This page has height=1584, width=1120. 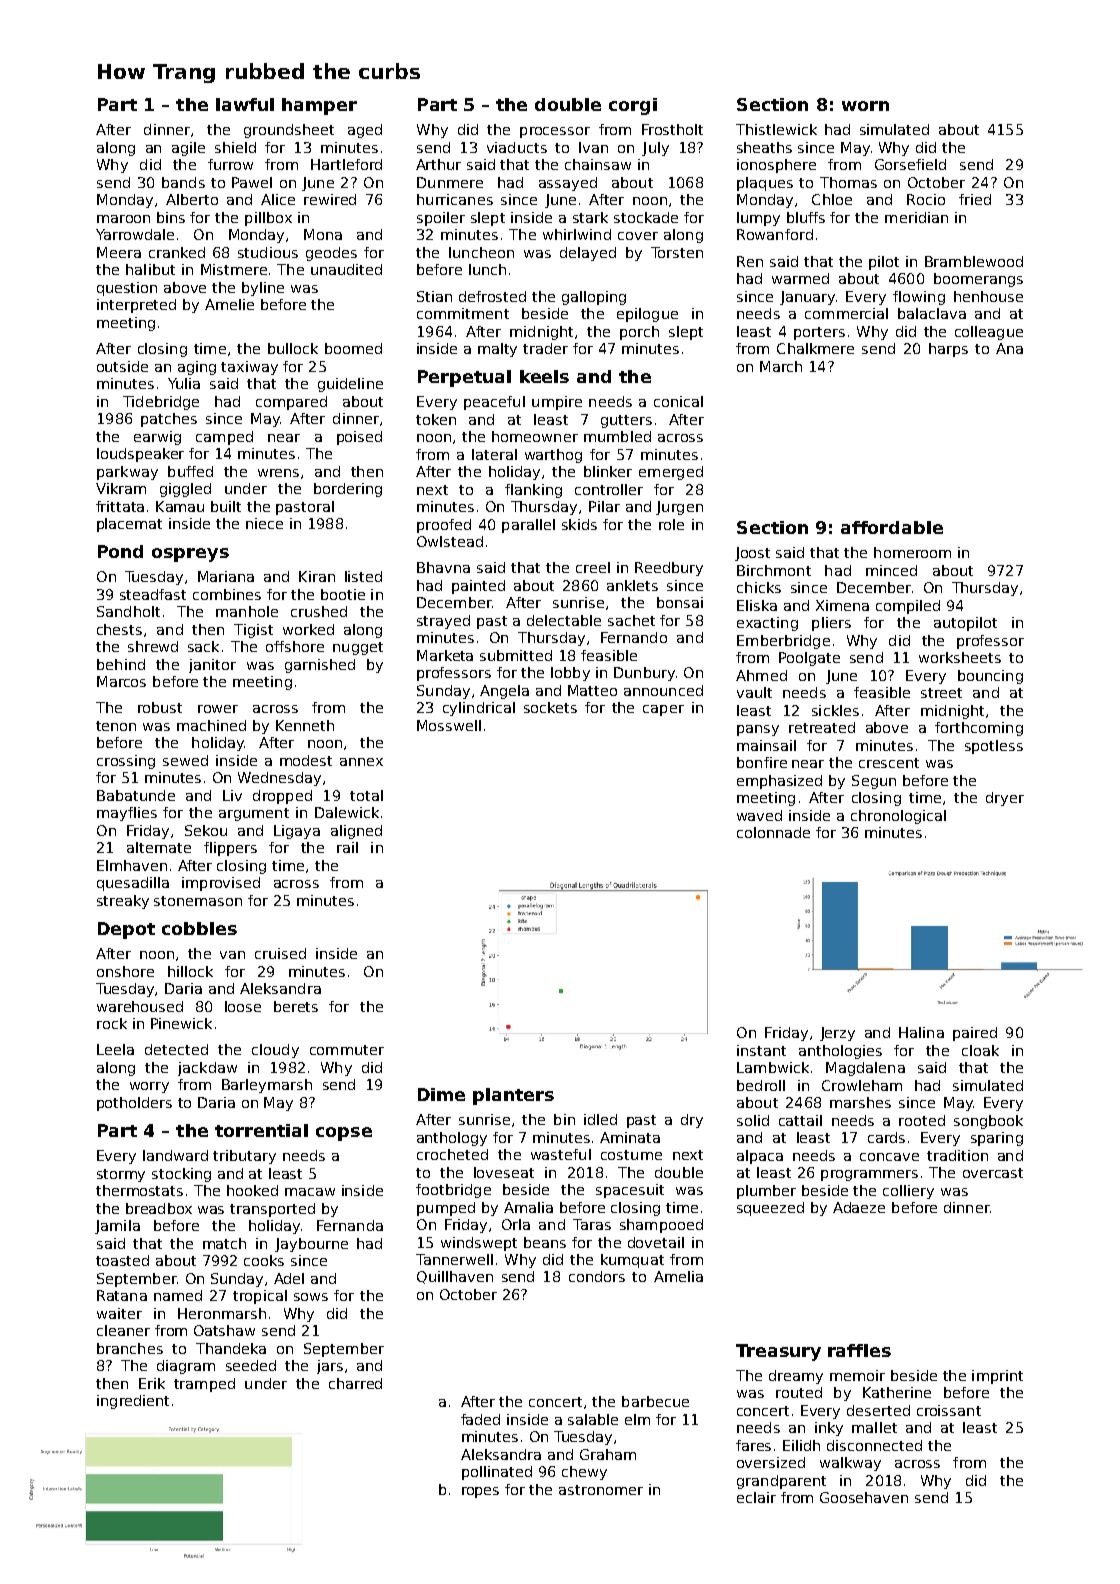 I want to click on Torsten, so click(x=677, y=252).
